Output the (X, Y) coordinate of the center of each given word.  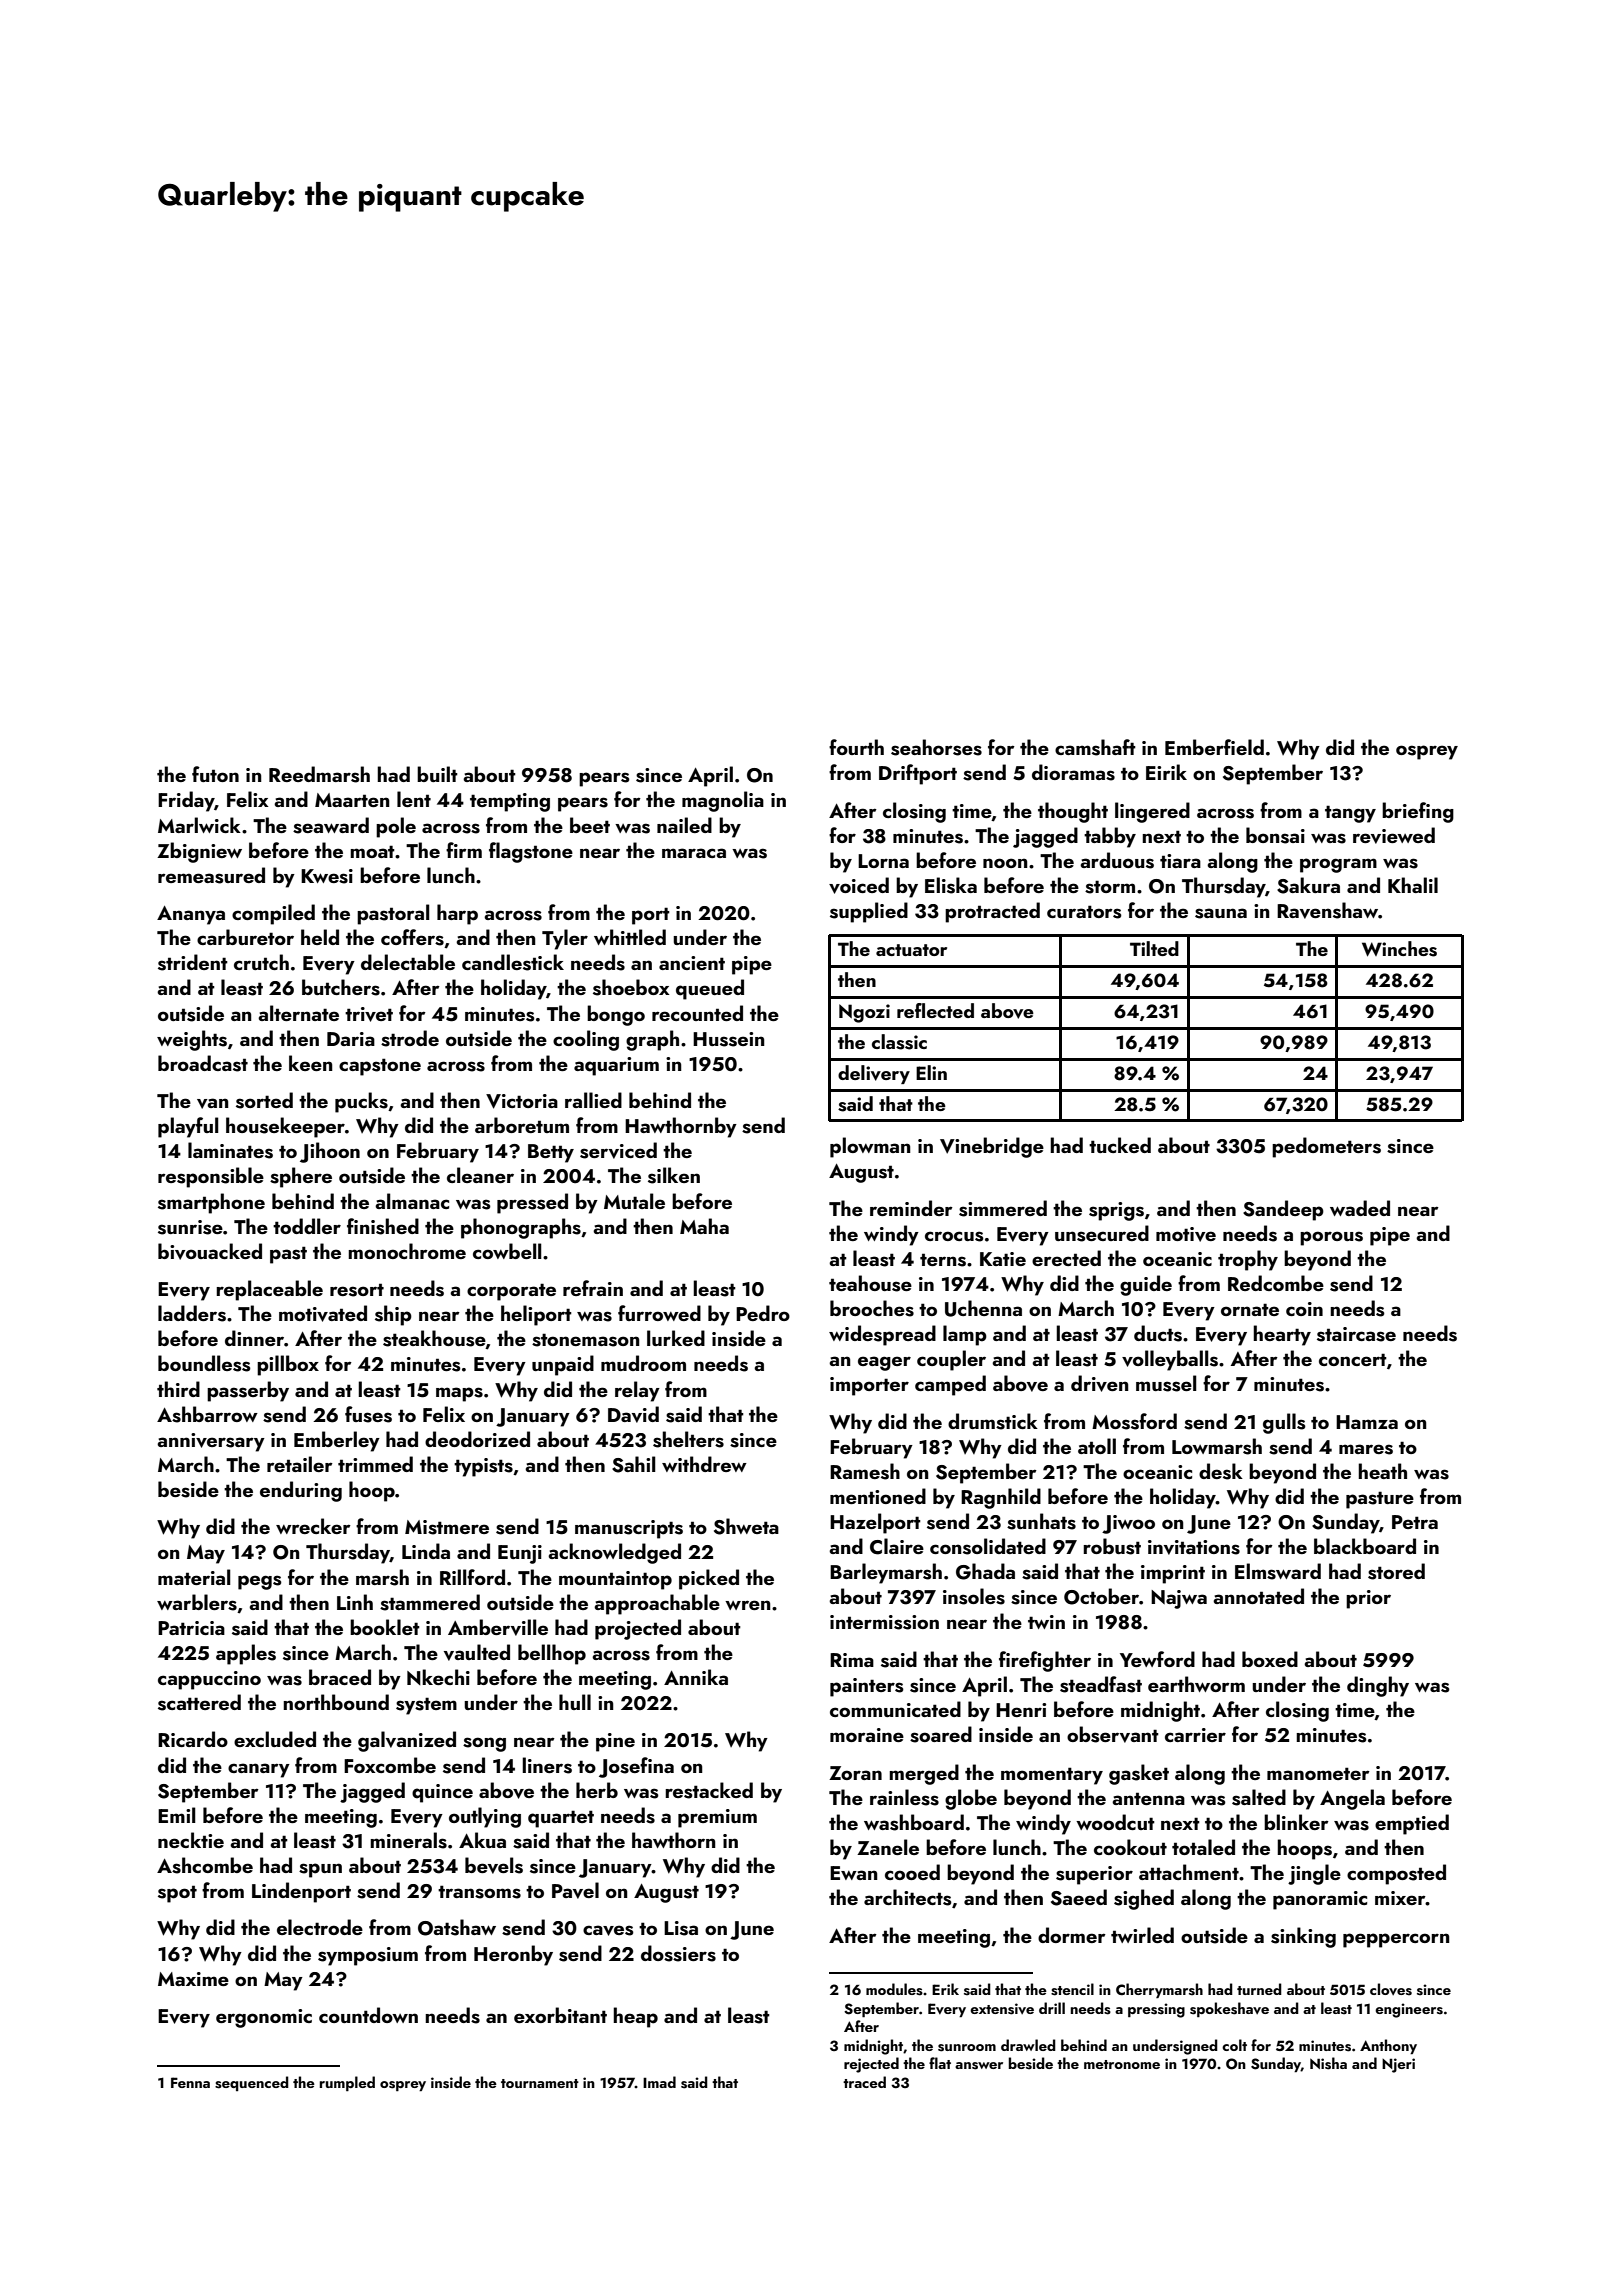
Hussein (729, 1039)
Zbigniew (199, 852)
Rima (852, 1660)
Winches (1399, 949)
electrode (320, 1927)
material (194, 1577)
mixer (1400, 1898)
